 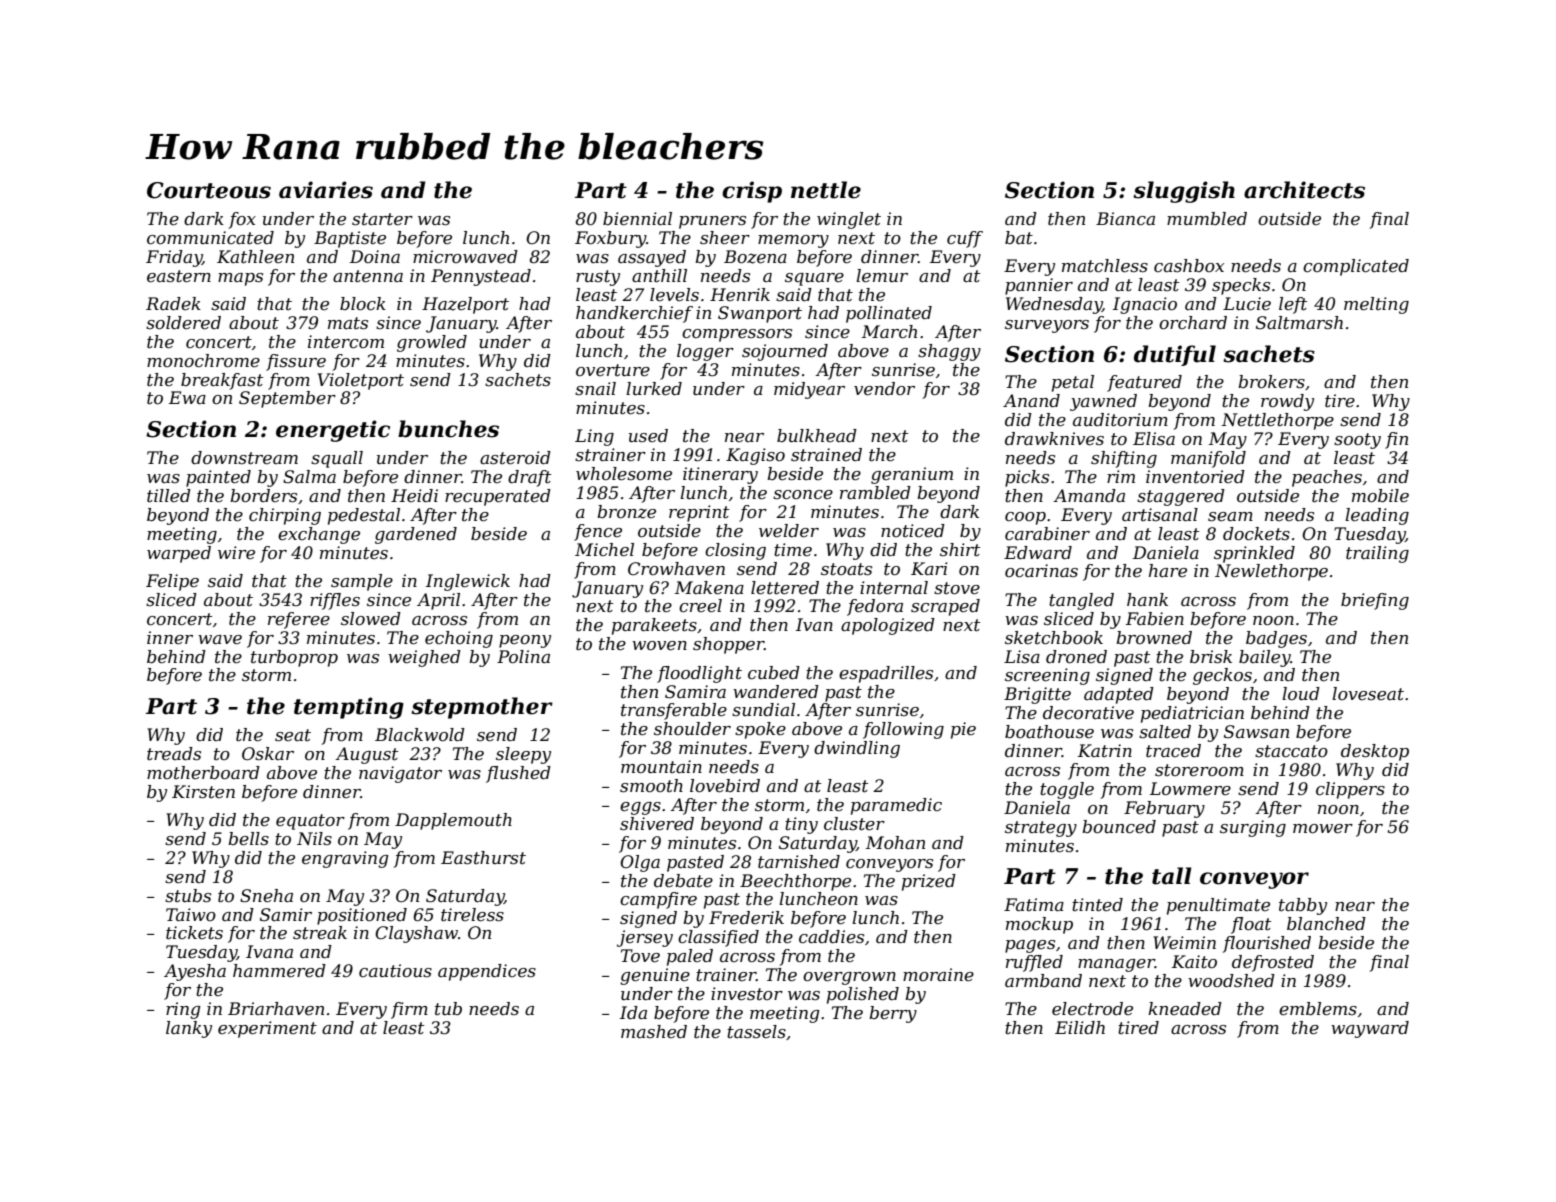 What do you see at coordinates (209, 190) in the image?
I see `Courteous` at bounding box center [209, 190].
